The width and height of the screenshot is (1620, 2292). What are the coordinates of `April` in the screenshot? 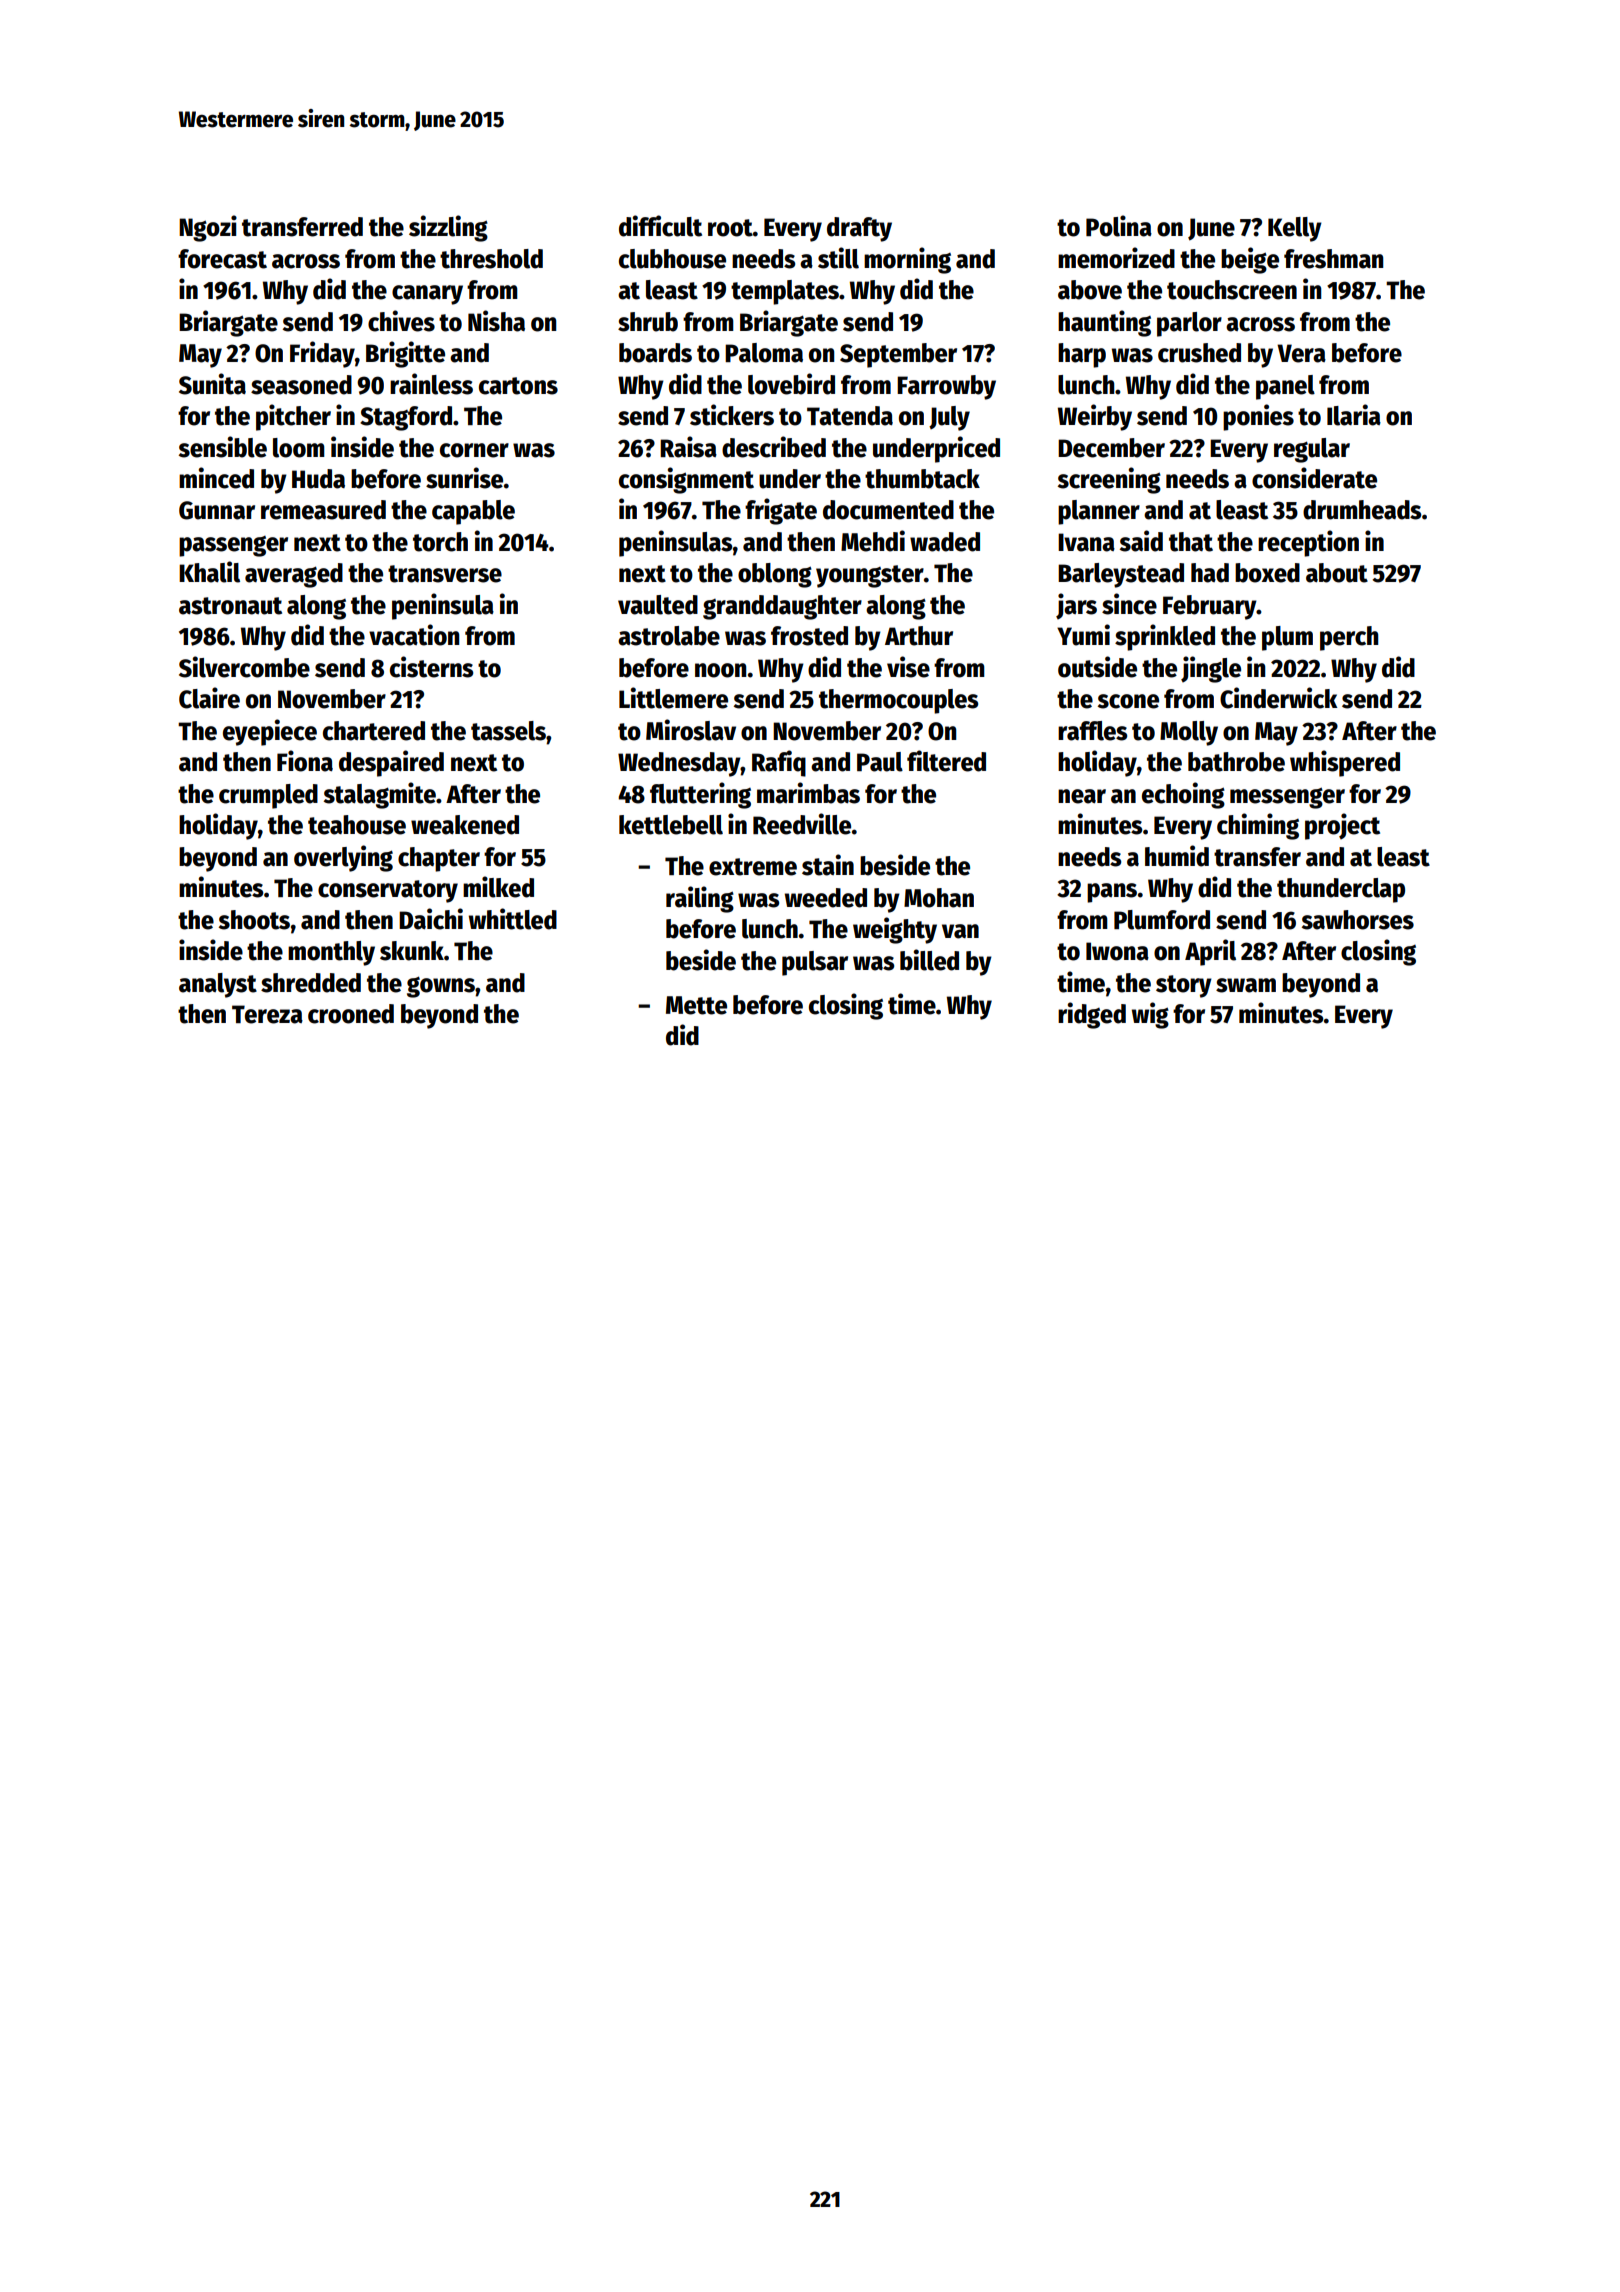 It's located at (1210, 952).
